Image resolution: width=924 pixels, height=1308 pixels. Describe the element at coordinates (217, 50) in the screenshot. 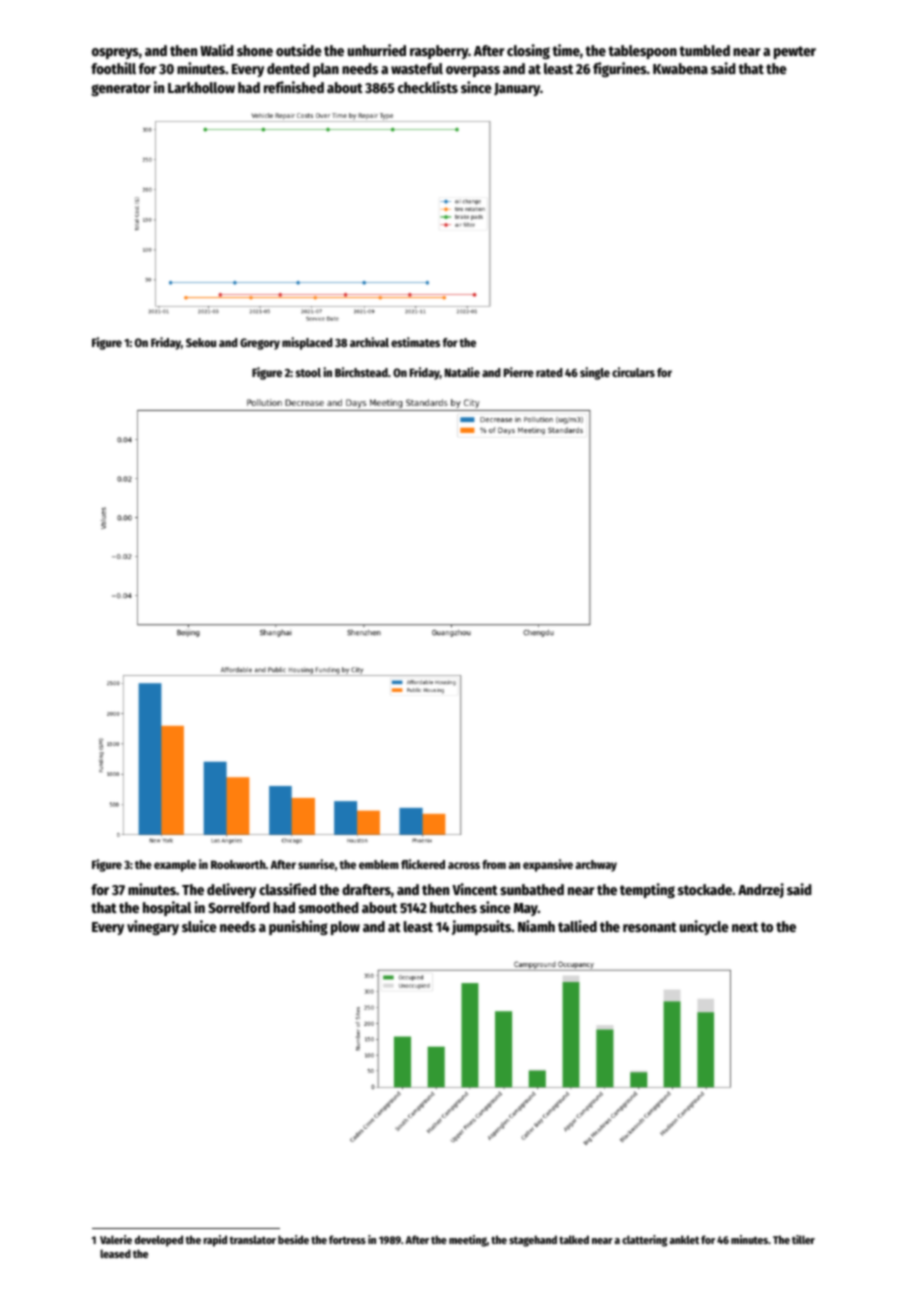

I see `Walid` at that location.
